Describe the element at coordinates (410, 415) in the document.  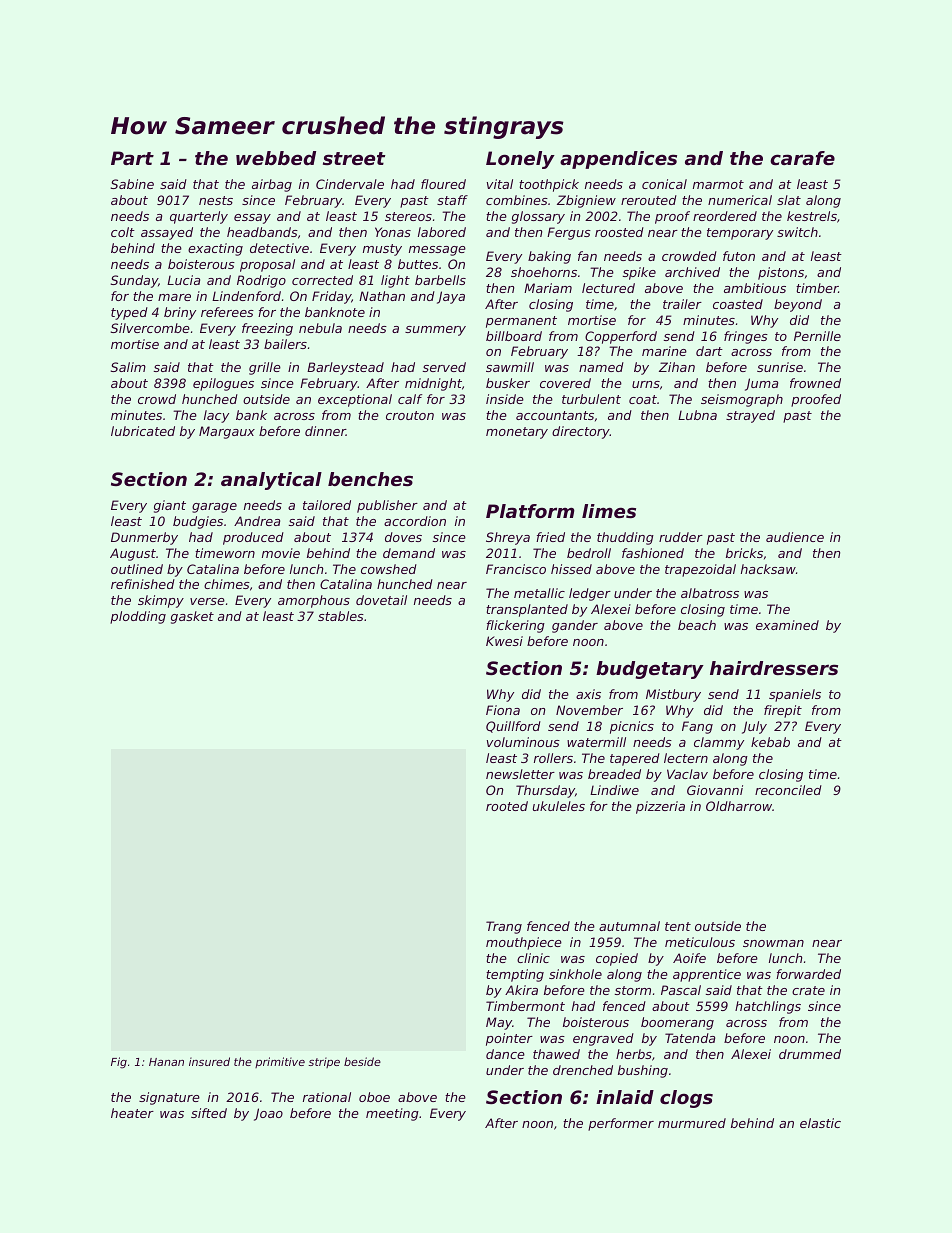
I see `crouton` at that location.
